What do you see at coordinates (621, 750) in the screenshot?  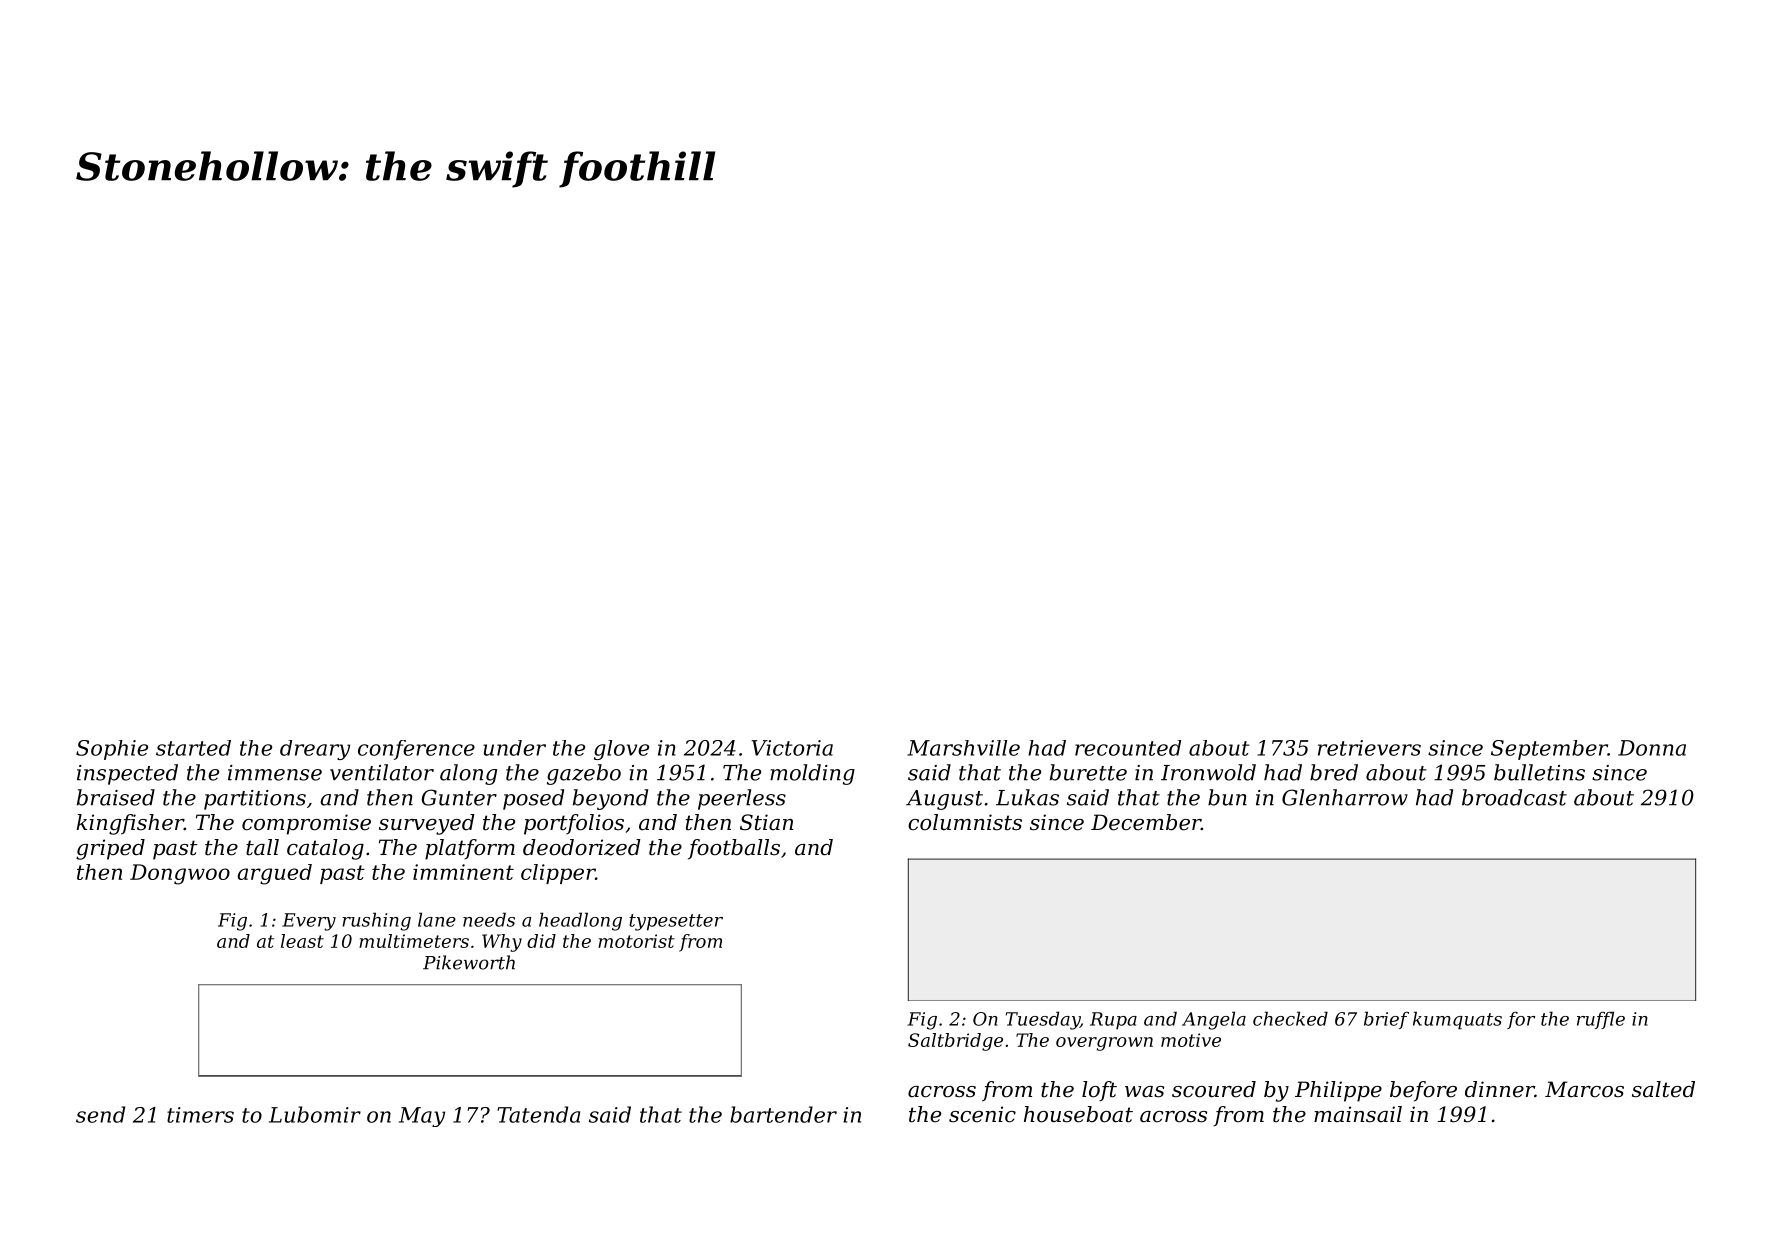 I see `glove` at bounding box center [621, 750].
